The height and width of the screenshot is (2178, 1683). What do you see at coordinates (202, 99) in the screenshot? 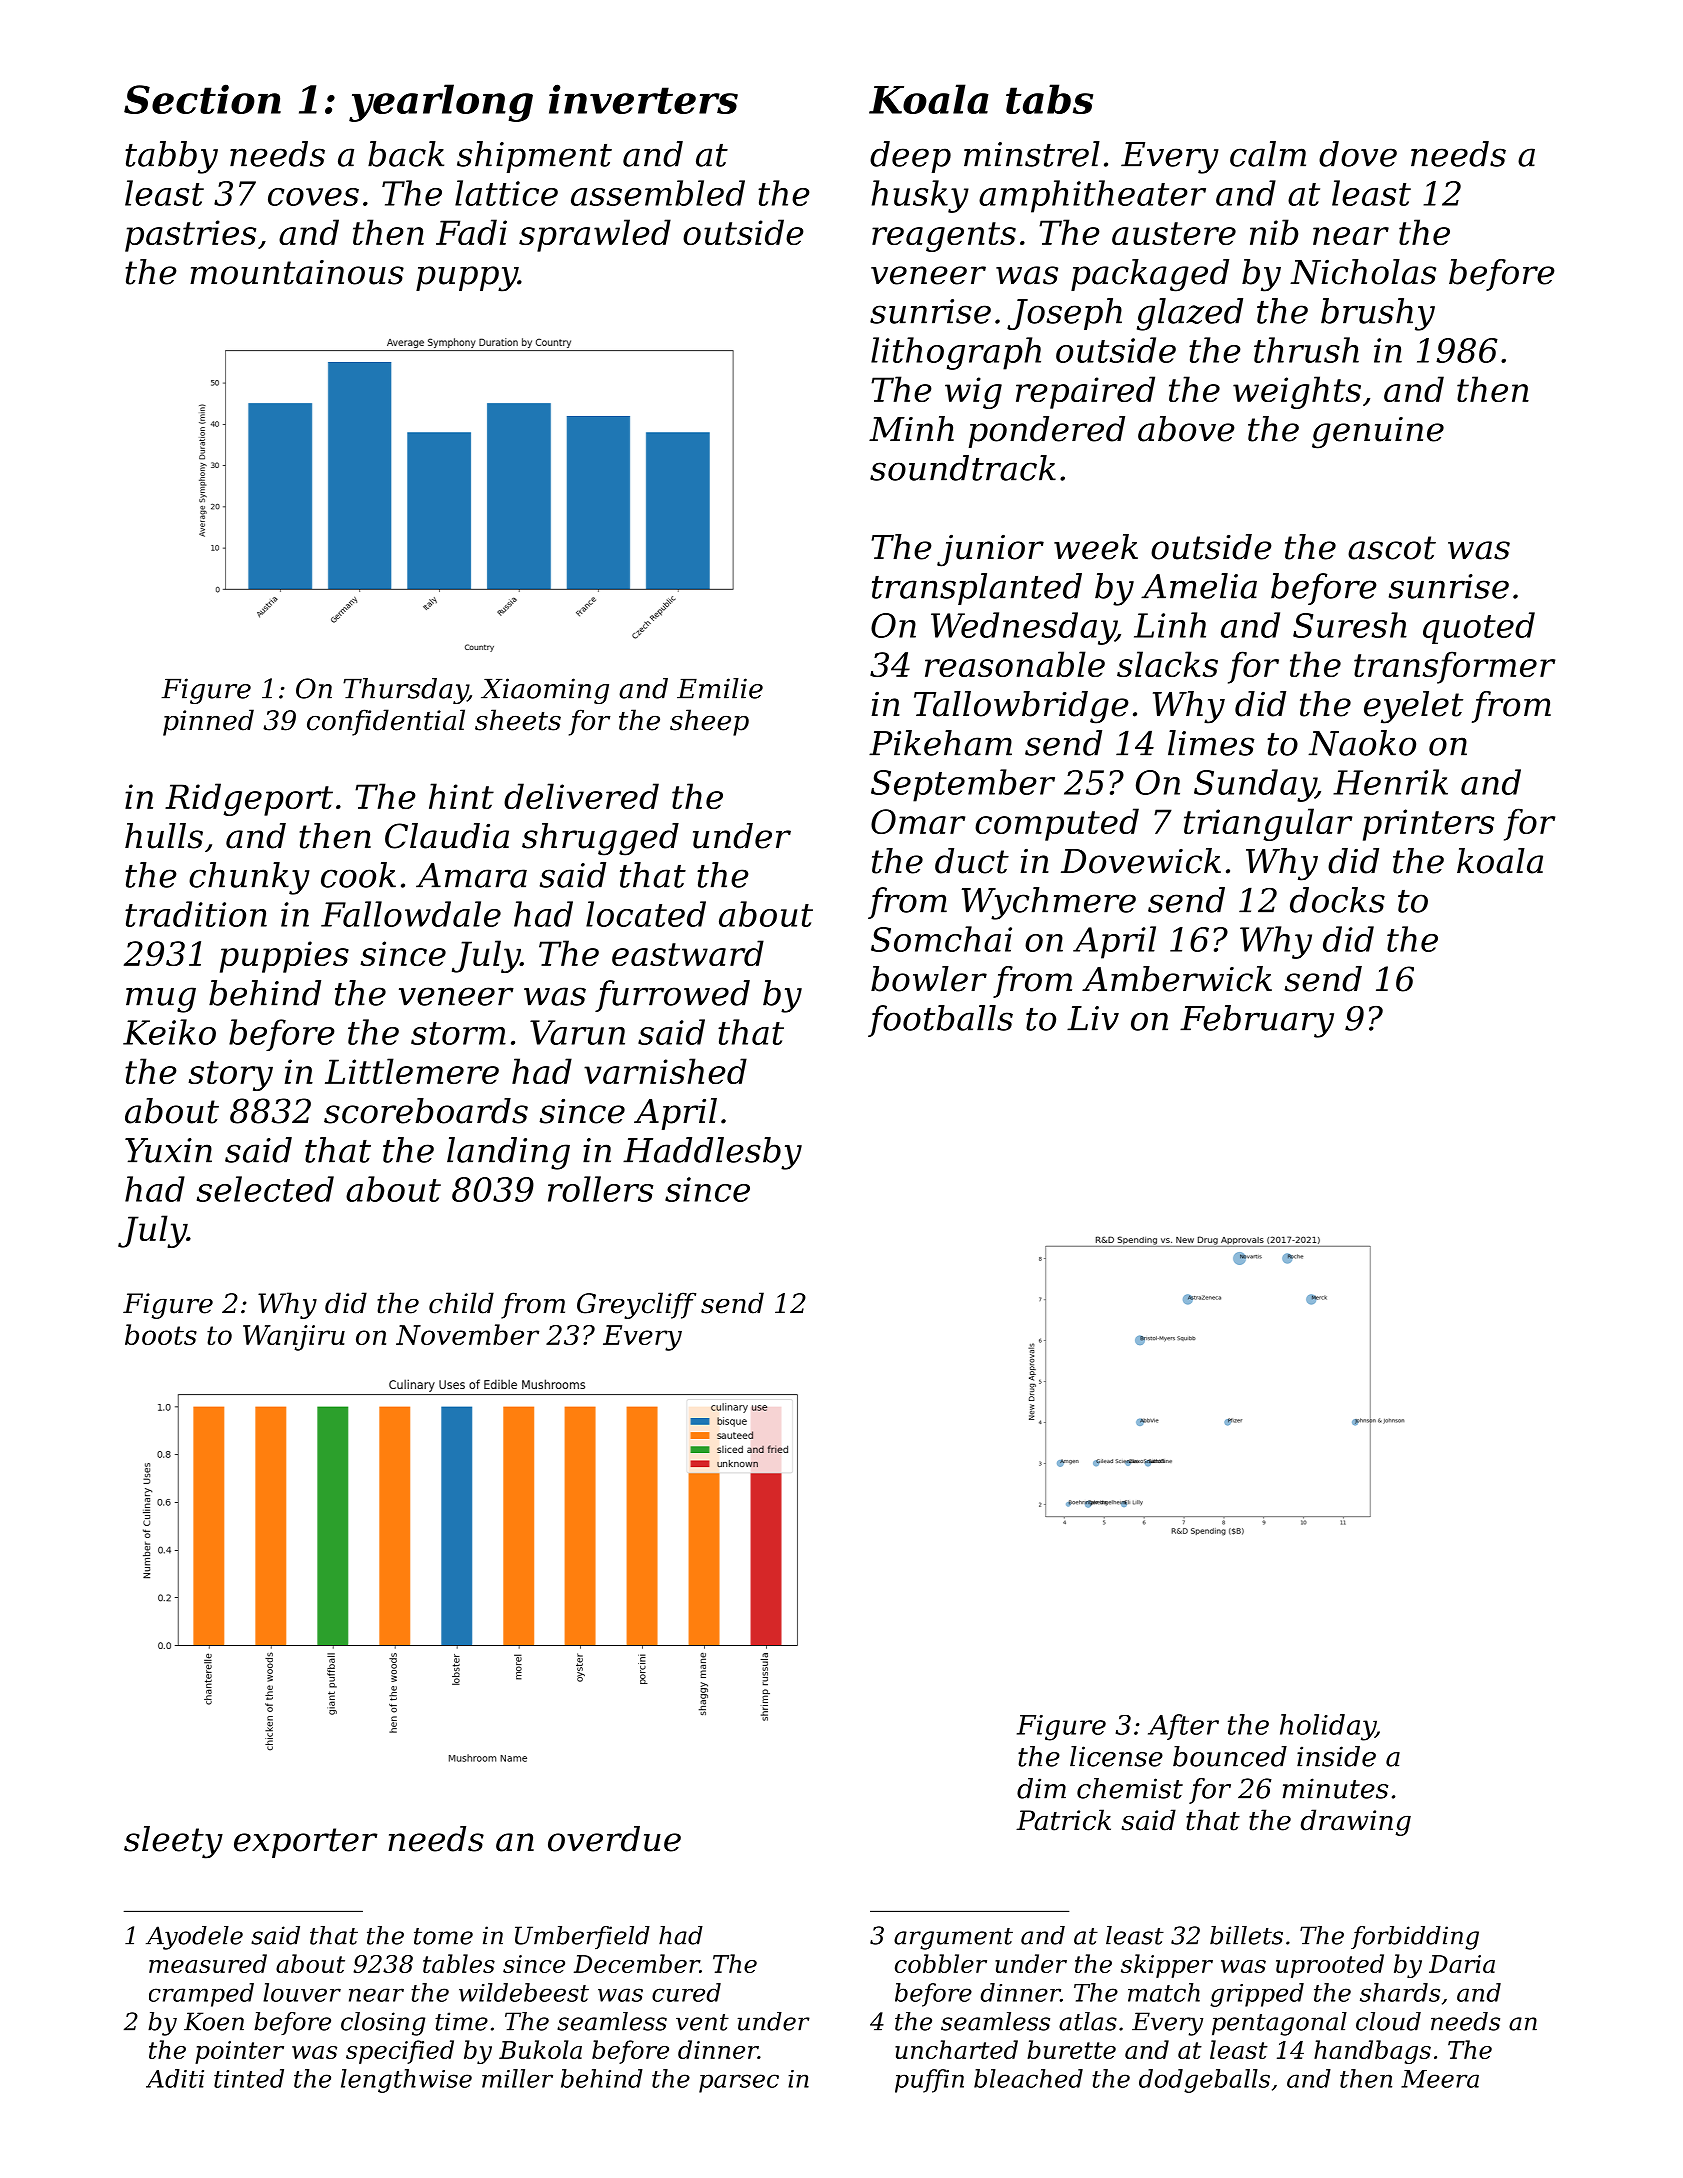
I see `Section` at bounding box center [202, 99].
